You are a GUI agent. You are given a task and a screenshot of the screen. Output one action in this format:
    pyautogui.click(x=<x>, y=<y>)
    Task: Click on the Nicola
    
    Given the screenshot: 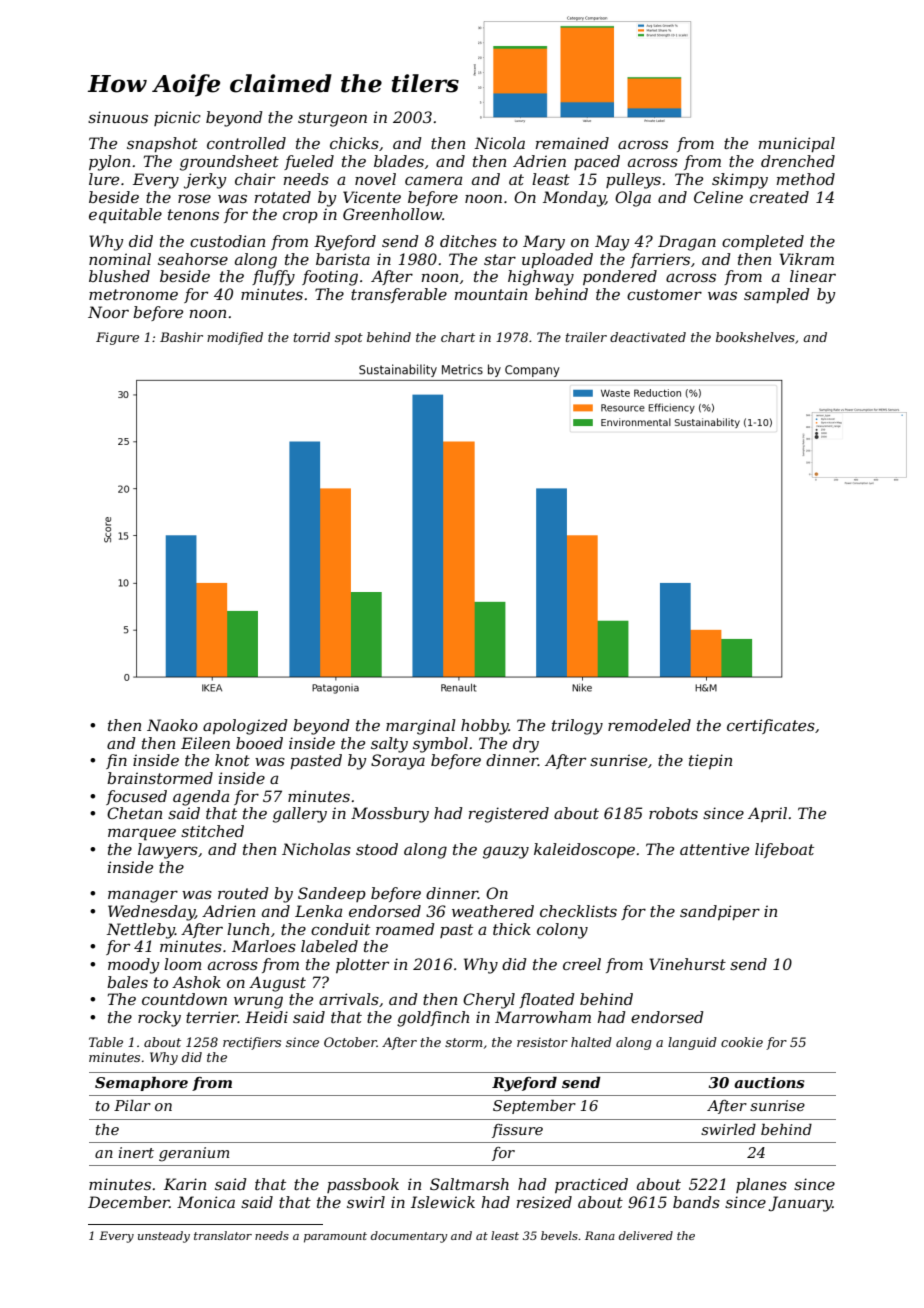 What is the action you would take?
    pyautogui.click(x=499, y=143)
